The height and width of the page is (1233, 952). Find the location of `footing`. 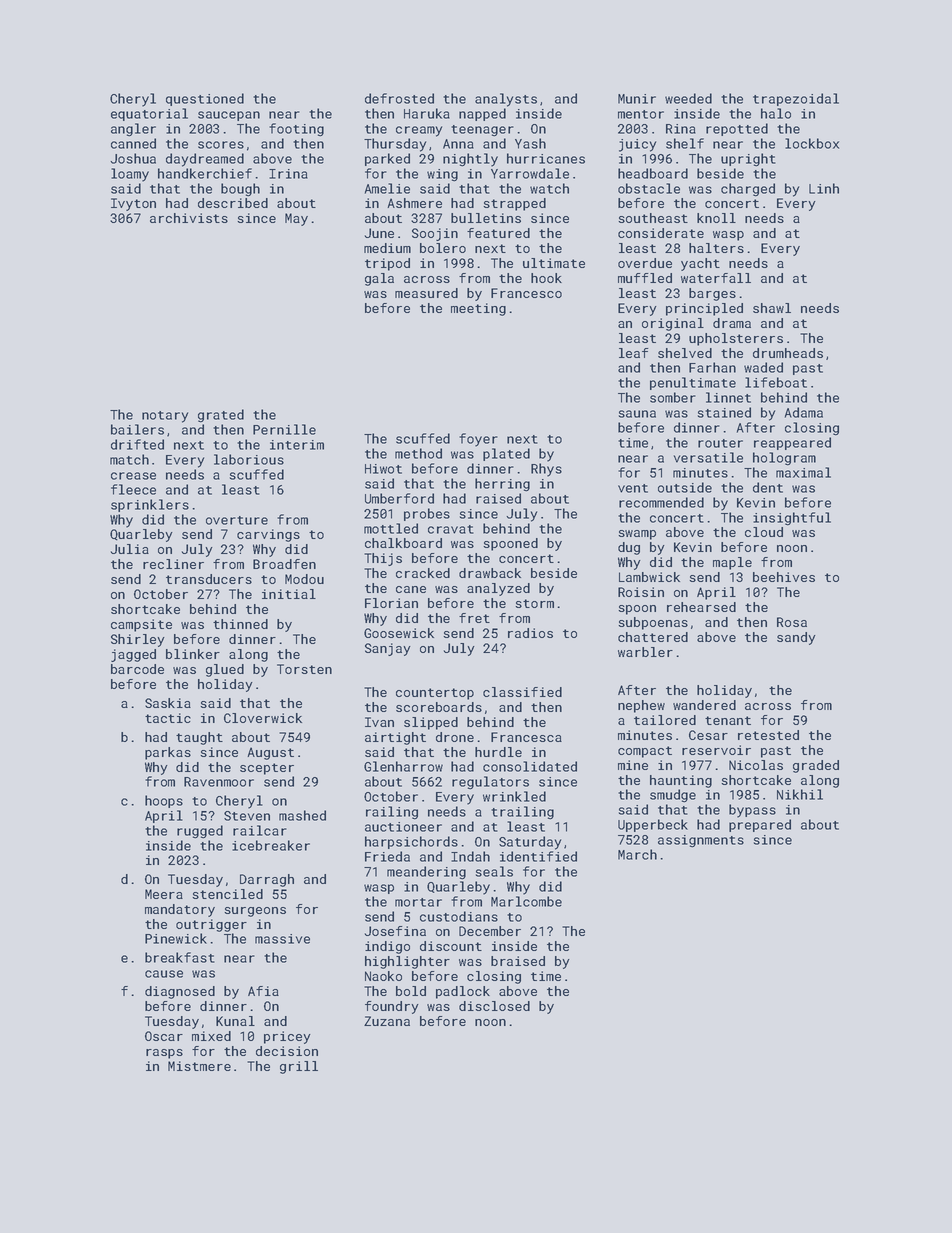

footing is located at coordinates (296, 130).
